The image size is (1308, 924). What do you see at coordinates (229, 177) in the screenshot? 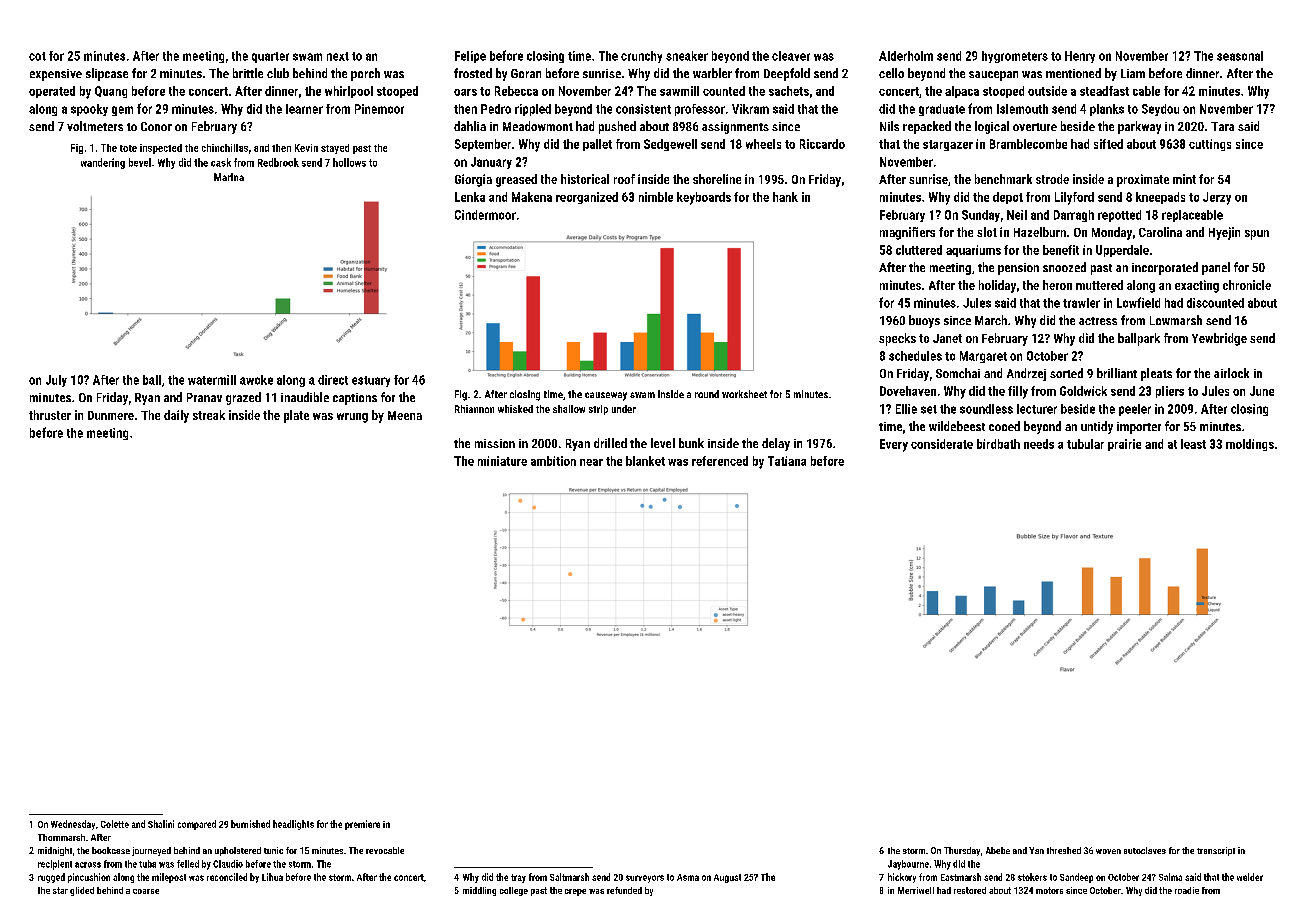
I see `Marina` at bounding box center [229, 177].
